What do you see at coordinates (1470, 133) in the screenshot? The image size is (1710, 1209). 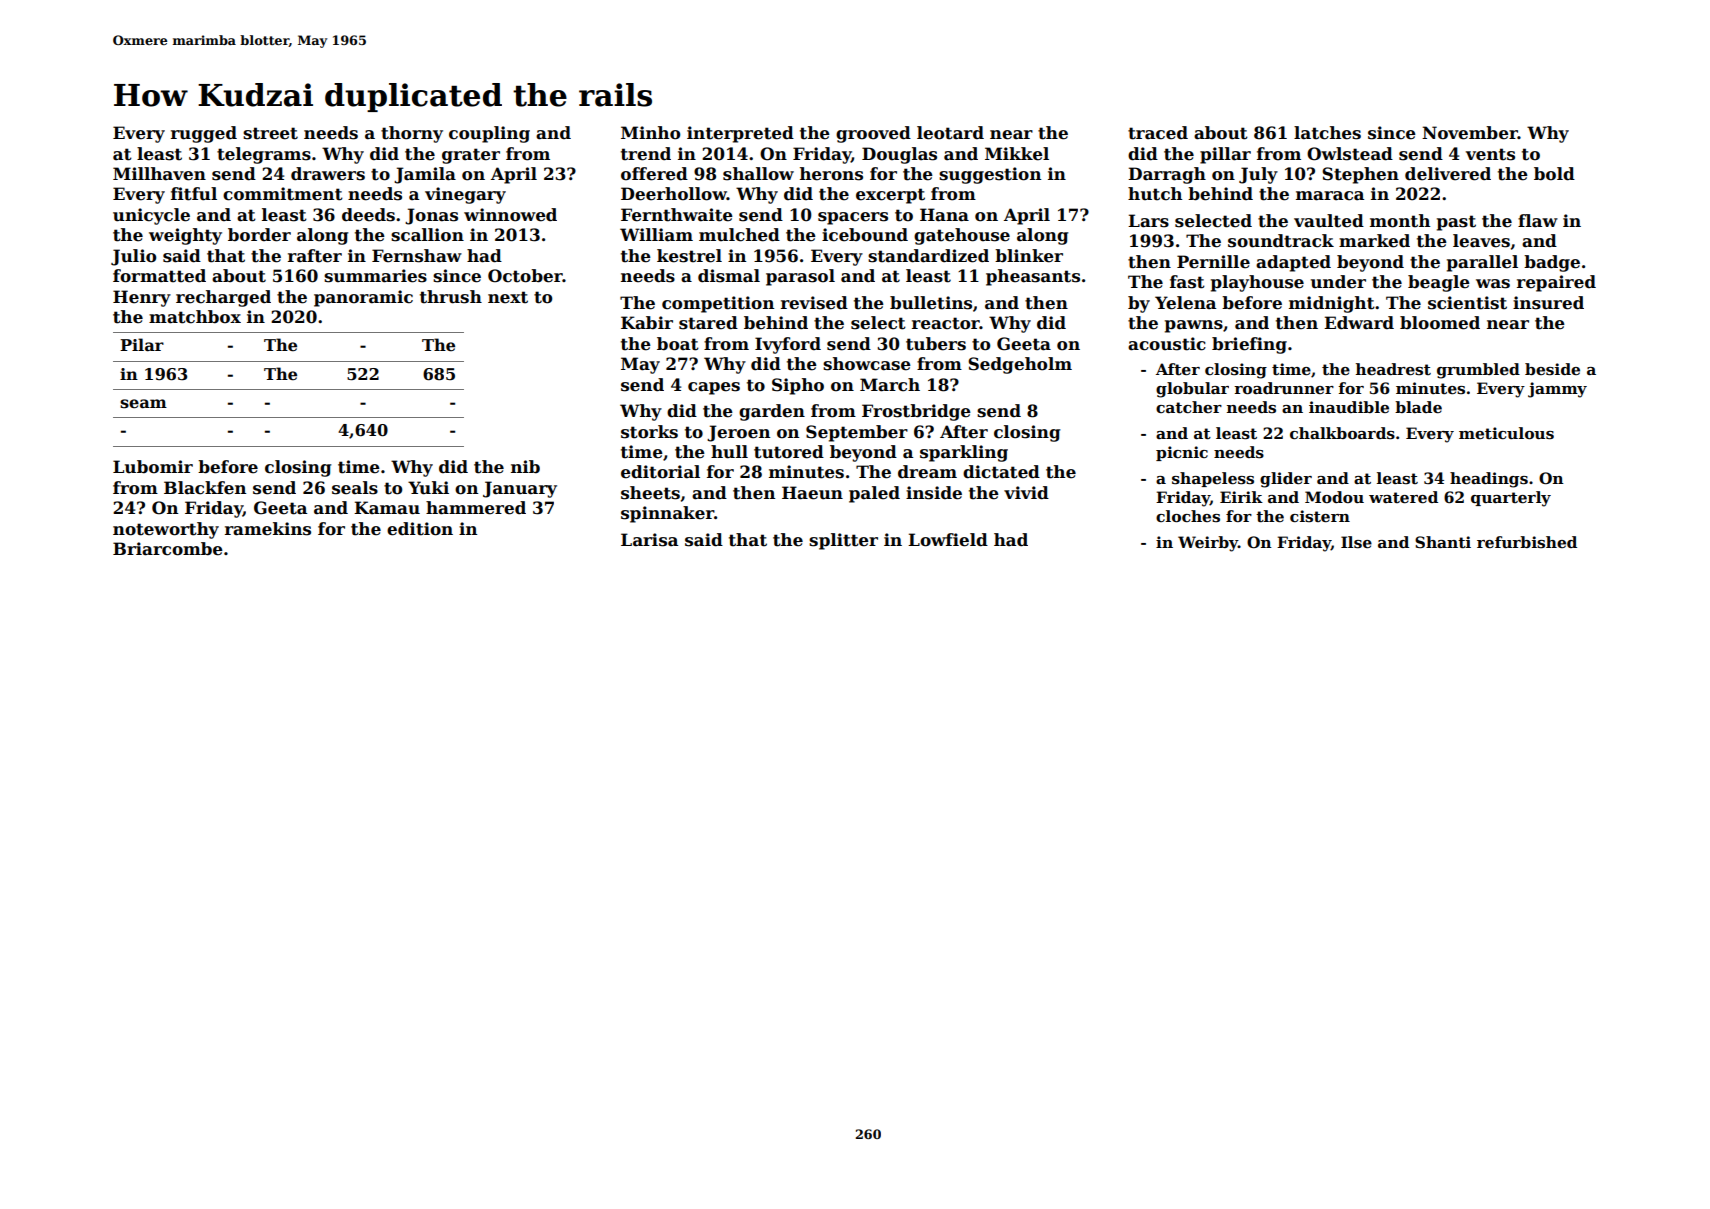 I see `November` at bounding box center [1470, 133].
